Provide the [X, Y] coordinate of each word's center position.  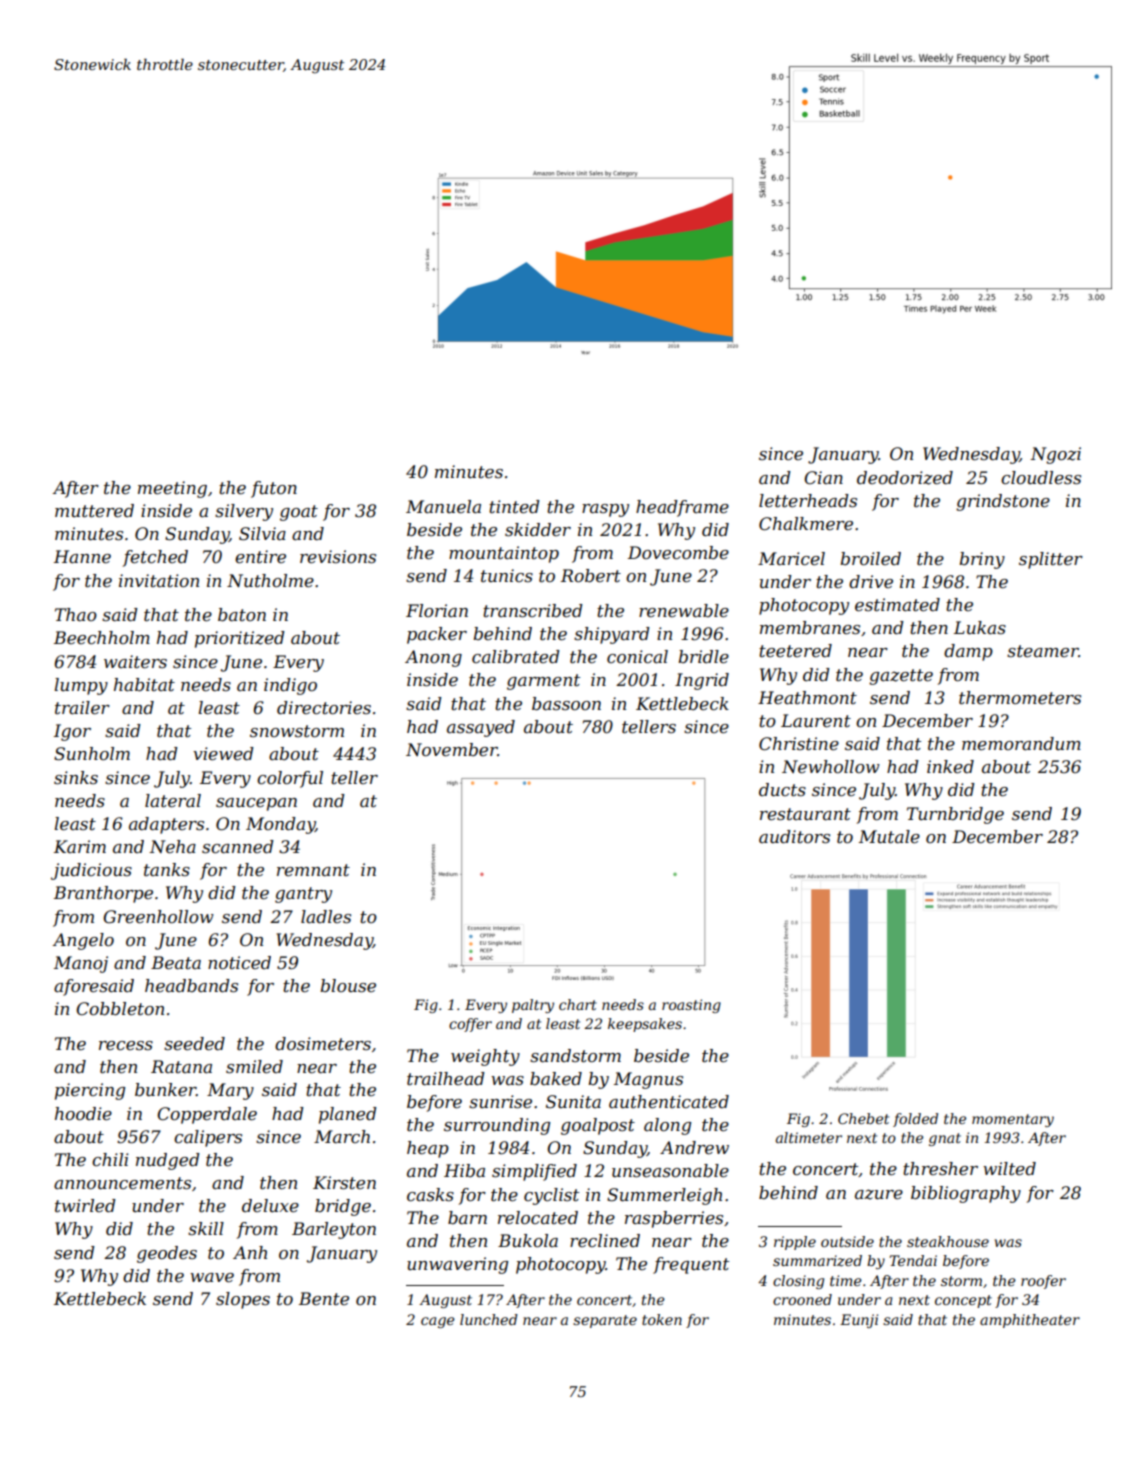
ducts [782, 790]
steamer [1043, 651]
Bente [324, 1298]
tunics [507, 575]
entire [260, 557]
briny [982, 560]
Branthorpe [103, 894]
